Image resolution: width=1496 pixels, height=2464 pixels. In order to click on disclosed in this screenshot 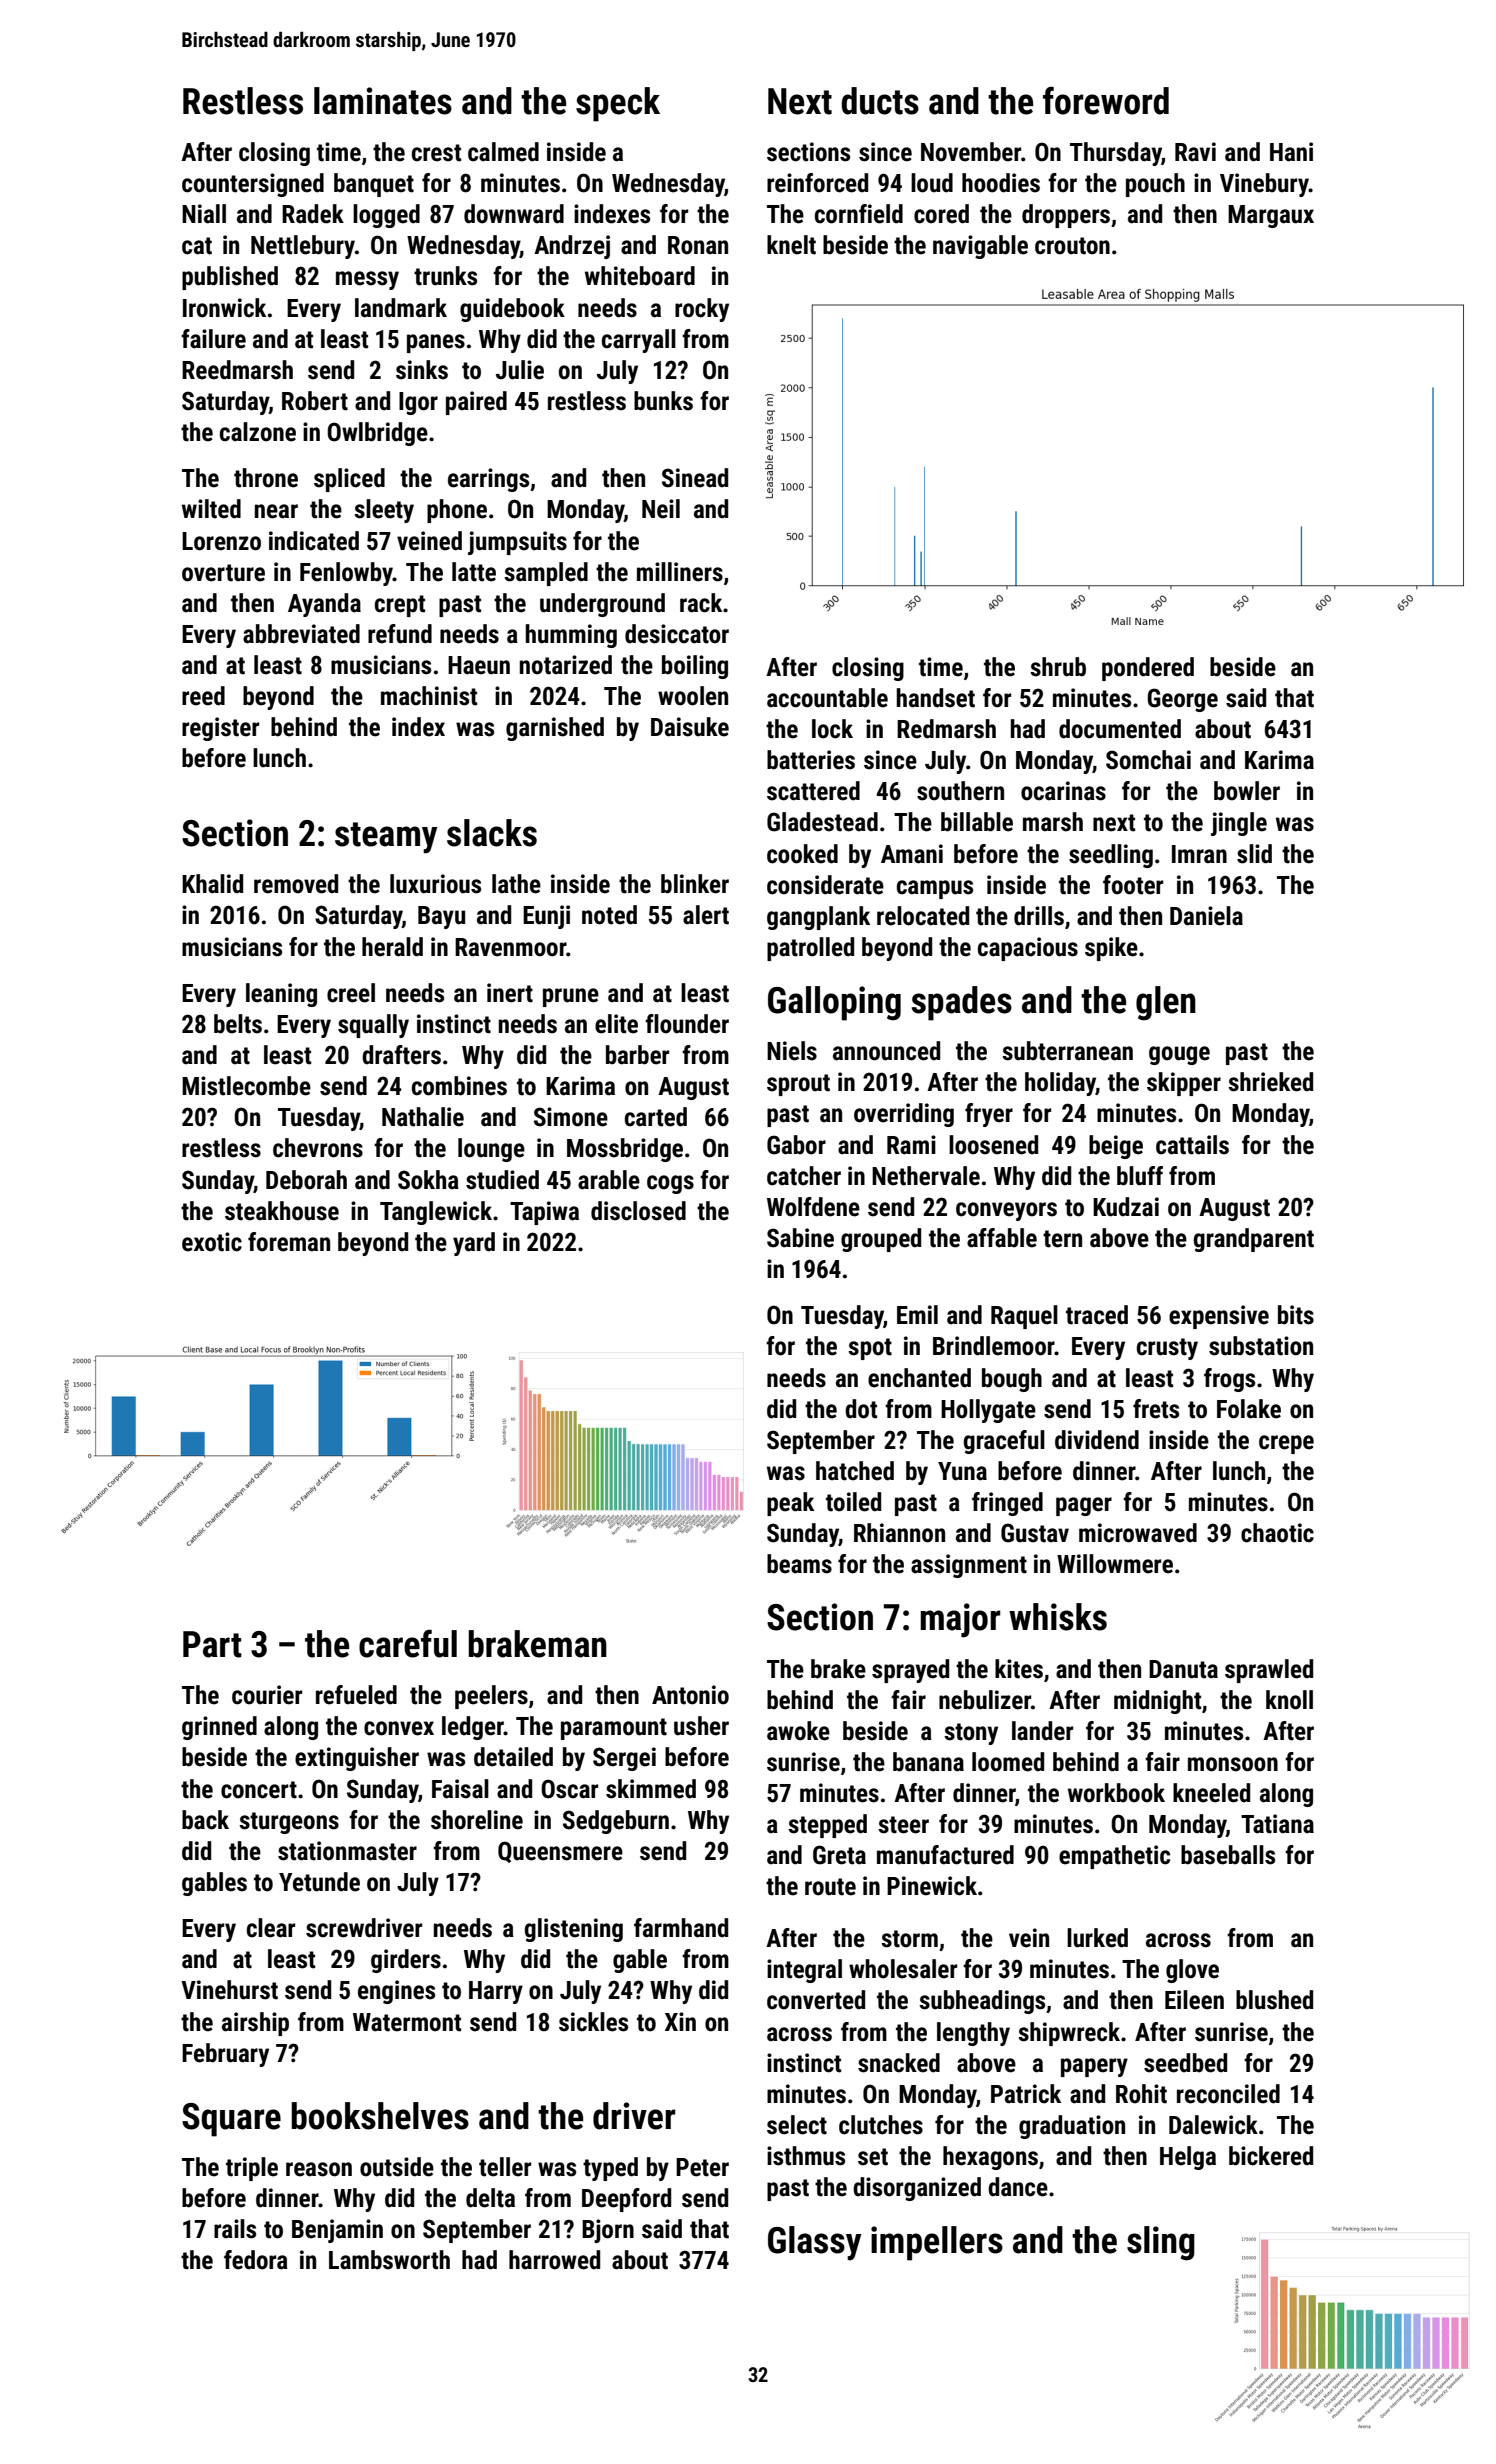, I will do `click(638, 1211)`.
